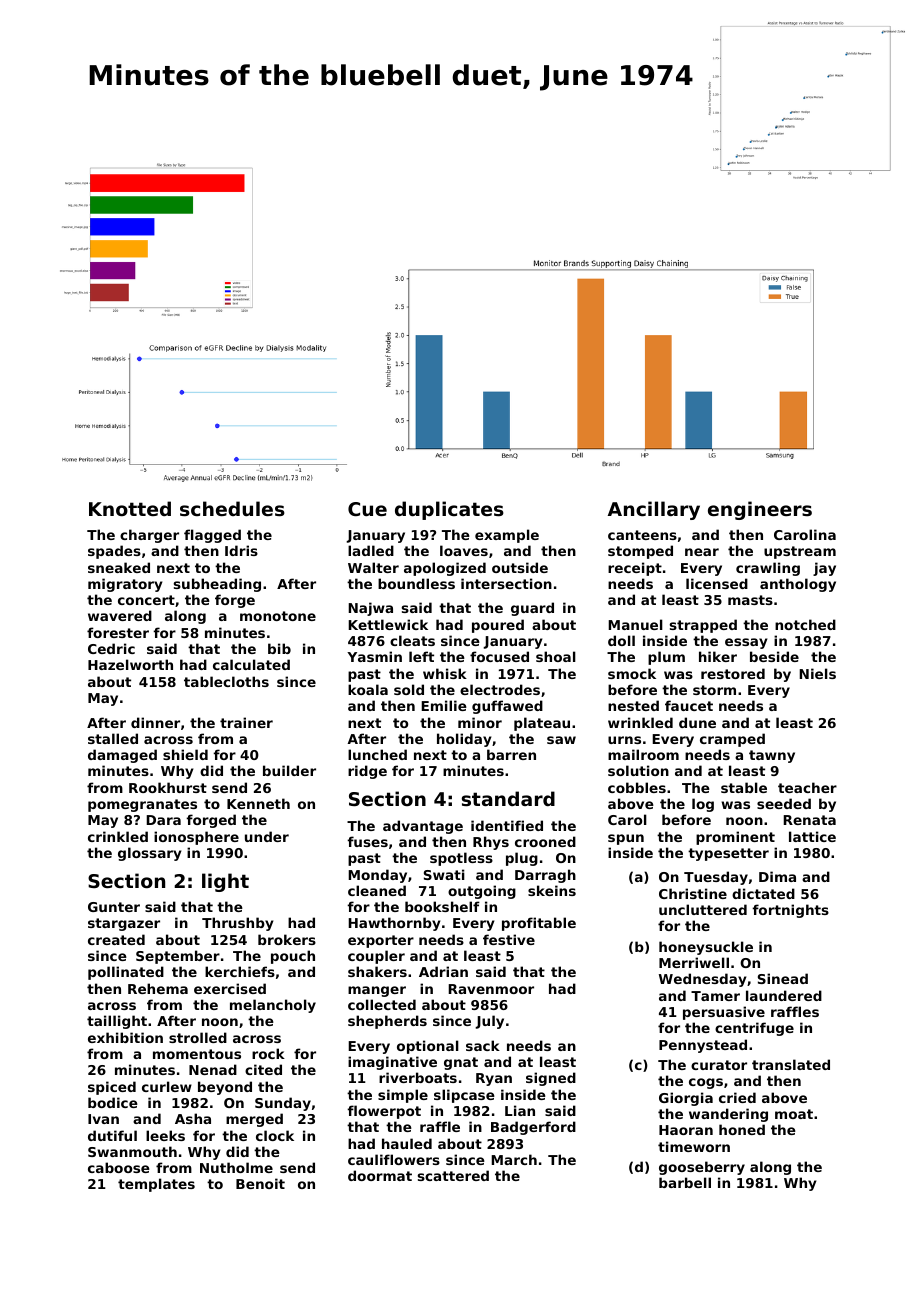 The height and width of the screenshot is (1308, 924). What do you see at coordinates (260, 1183) in the screenshot?
I see `Benoit` at bounding box center [260, 1183].
